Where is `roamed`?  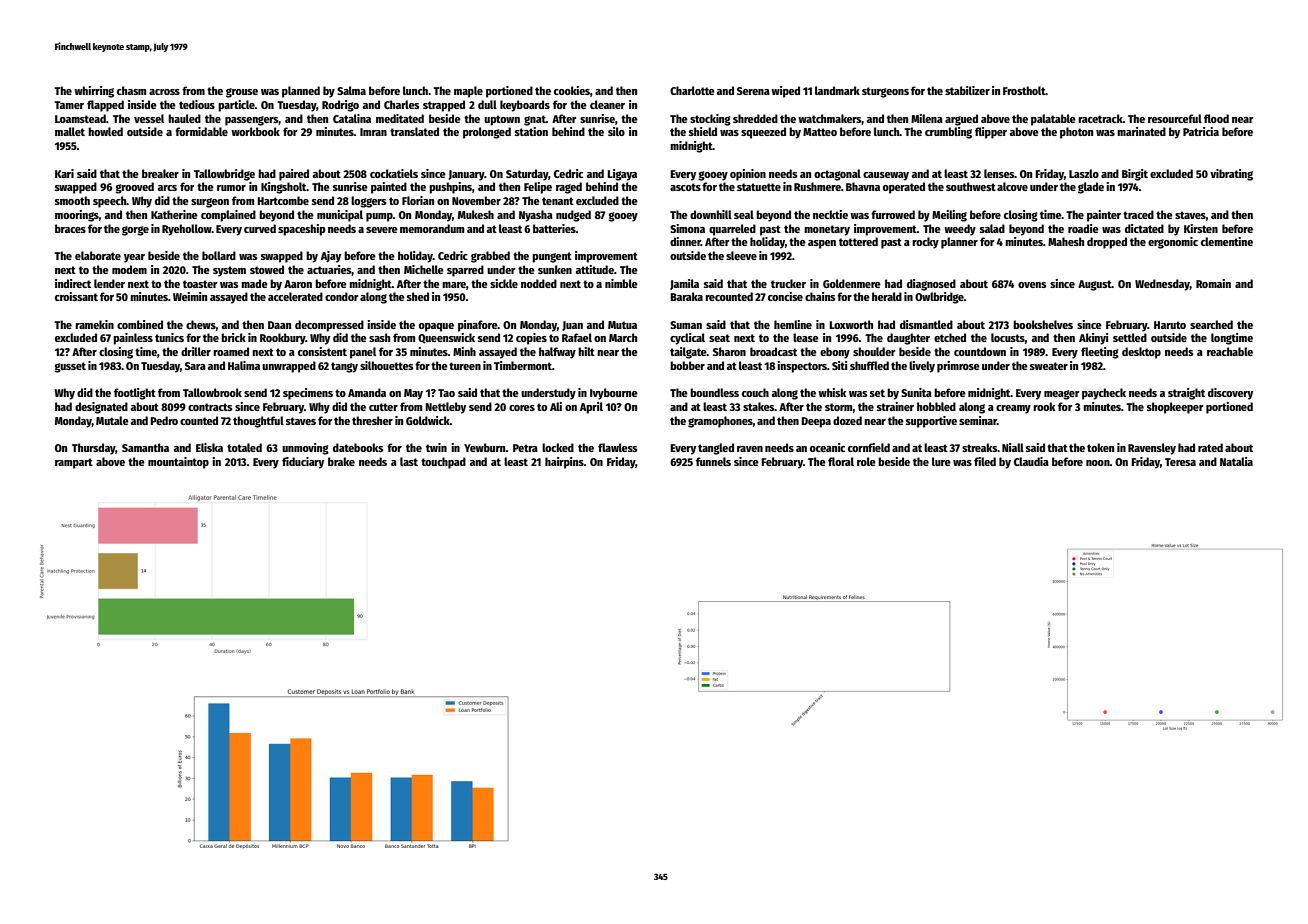 roamed is located at coordinates (231, 351).
